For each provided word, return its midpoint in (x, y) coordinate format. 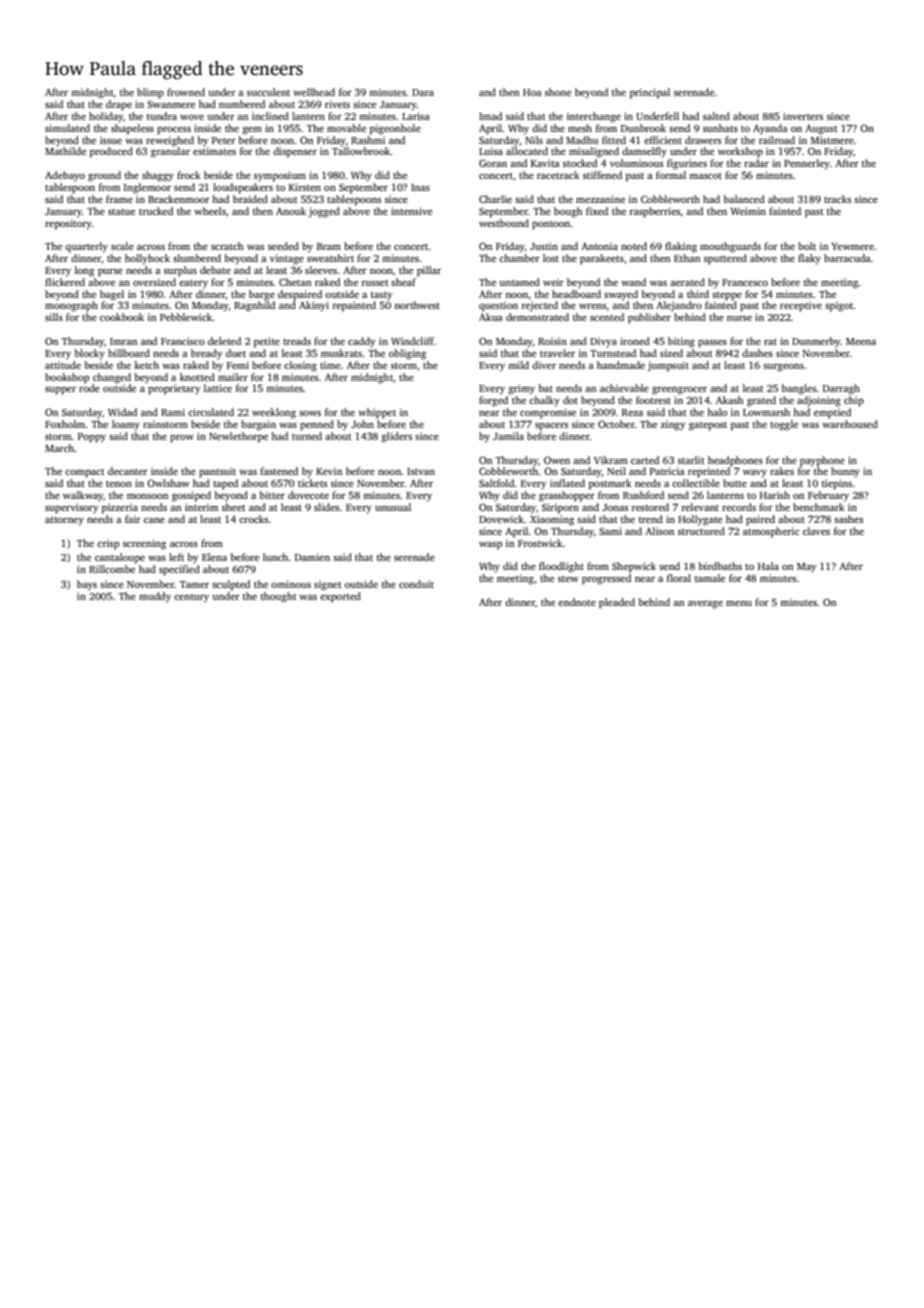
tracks (837, 199)
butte (735, 483)
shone (558, 92)
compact (85, 473)
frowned (186, 92)
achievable (624, 388)
